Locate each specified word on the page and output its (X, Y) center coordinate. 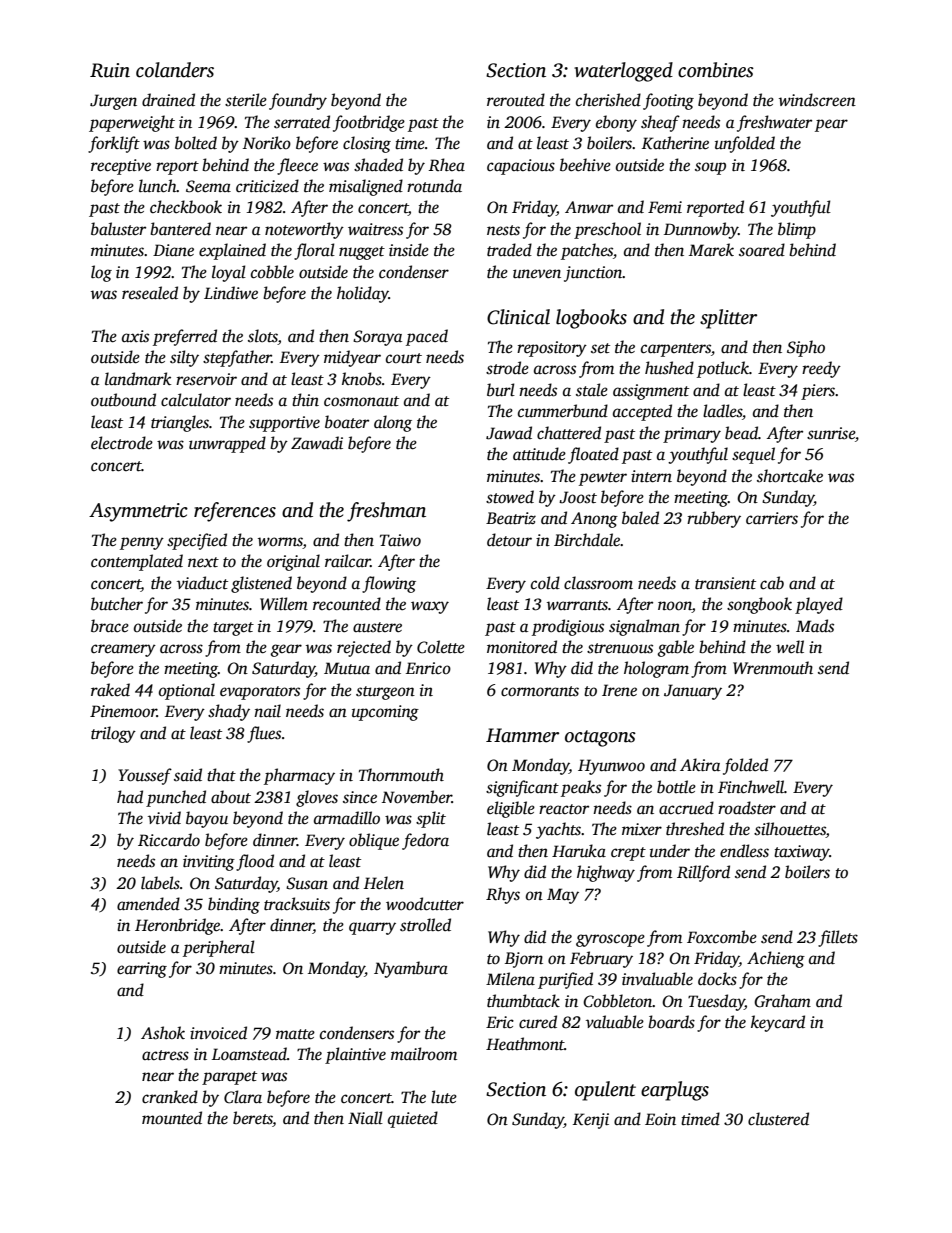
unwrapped (227, 444)
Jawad (509, 433)
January (693, 692)
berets (253, 1119)
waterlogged (623, 72)
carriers (772, 518)
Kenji (591, 1121)
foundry (298, 101)
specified (197, 541)
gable (675, 648)
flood (255, 862)
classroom (598, 583)
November (417, 797)
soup (710, 168)
